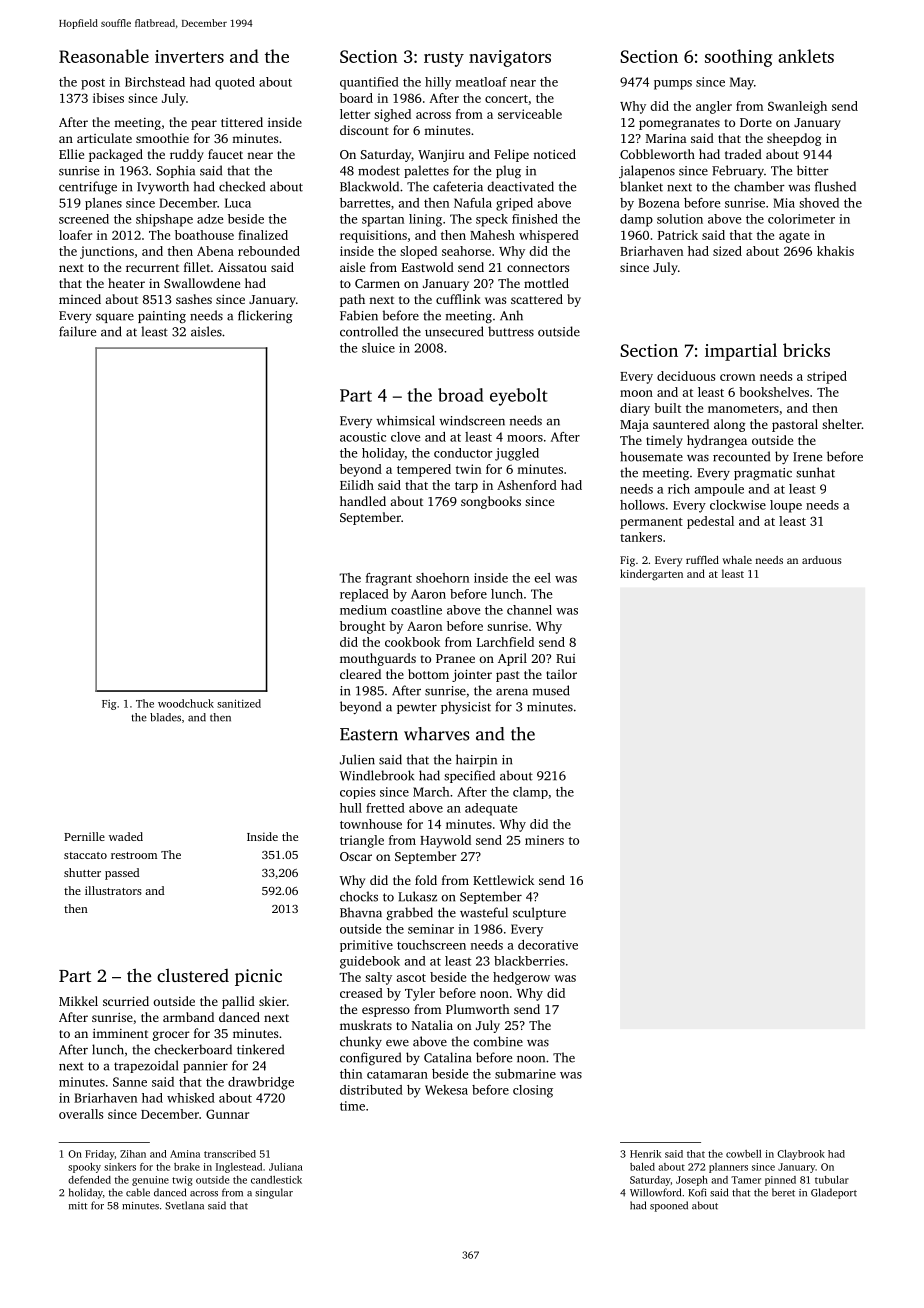 The image size is (924, 1308). Describe the element at coordinates (478, 1009) in the image. I see `Plumworth` at that location.
